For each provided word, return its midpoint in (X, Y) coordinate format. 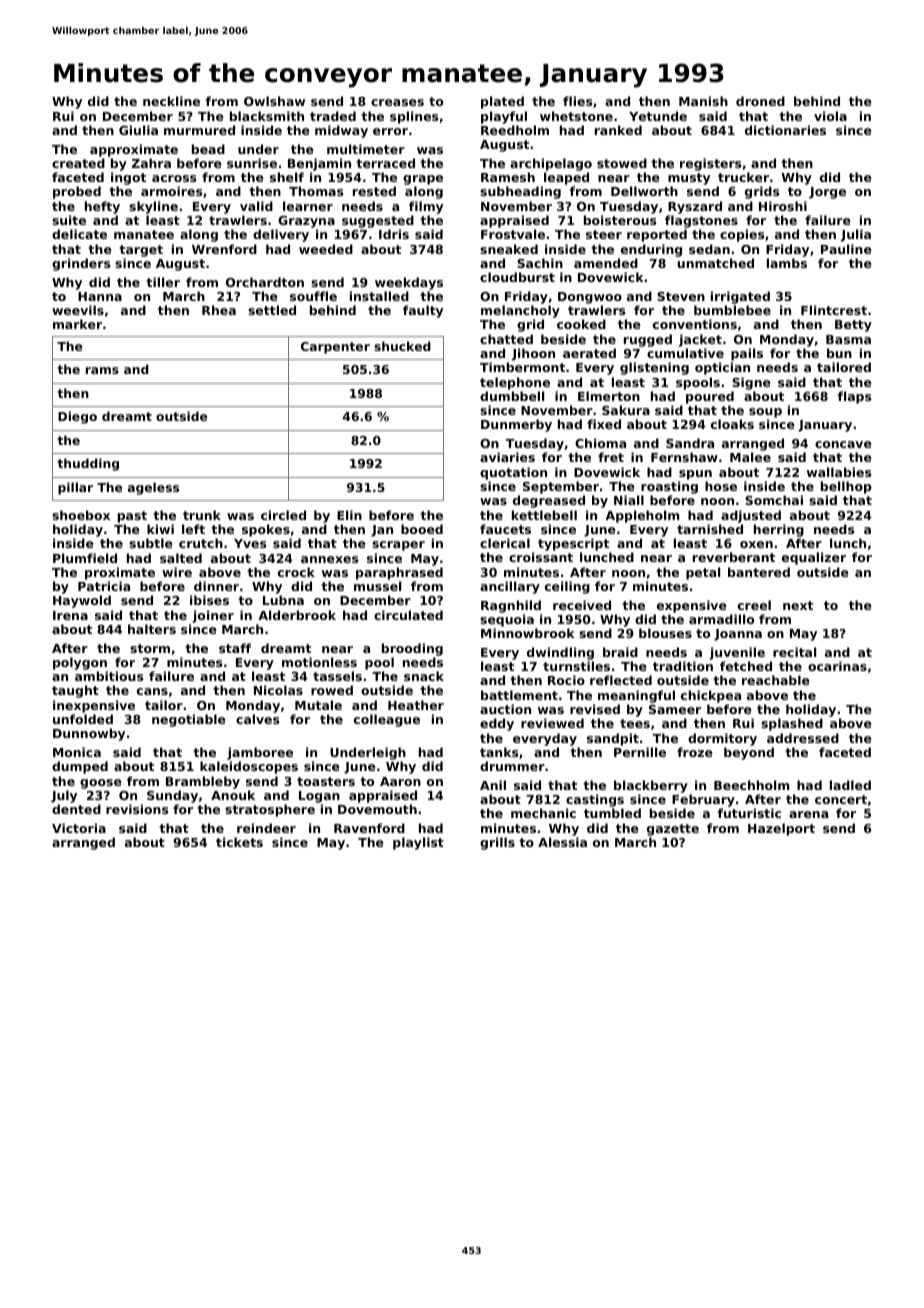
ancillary (510, 587)
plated (502, 102)
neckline (171, 101)
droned (760, 101)
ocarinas (837, 666)
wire (177, 572)
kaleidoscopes (249, 767)
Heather (416, 705)
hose (721, 486)
